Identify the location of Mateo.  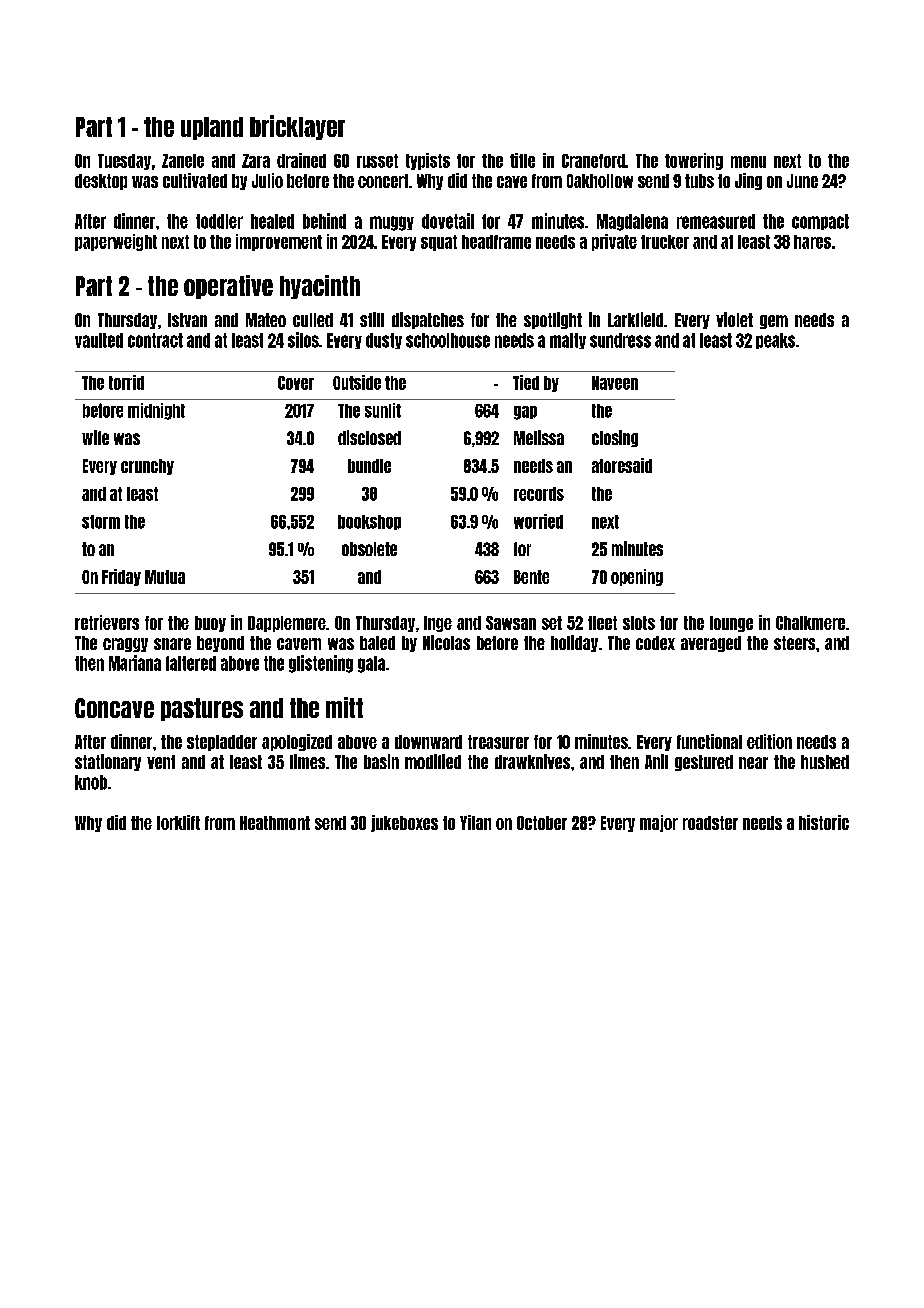
(266, 320).
